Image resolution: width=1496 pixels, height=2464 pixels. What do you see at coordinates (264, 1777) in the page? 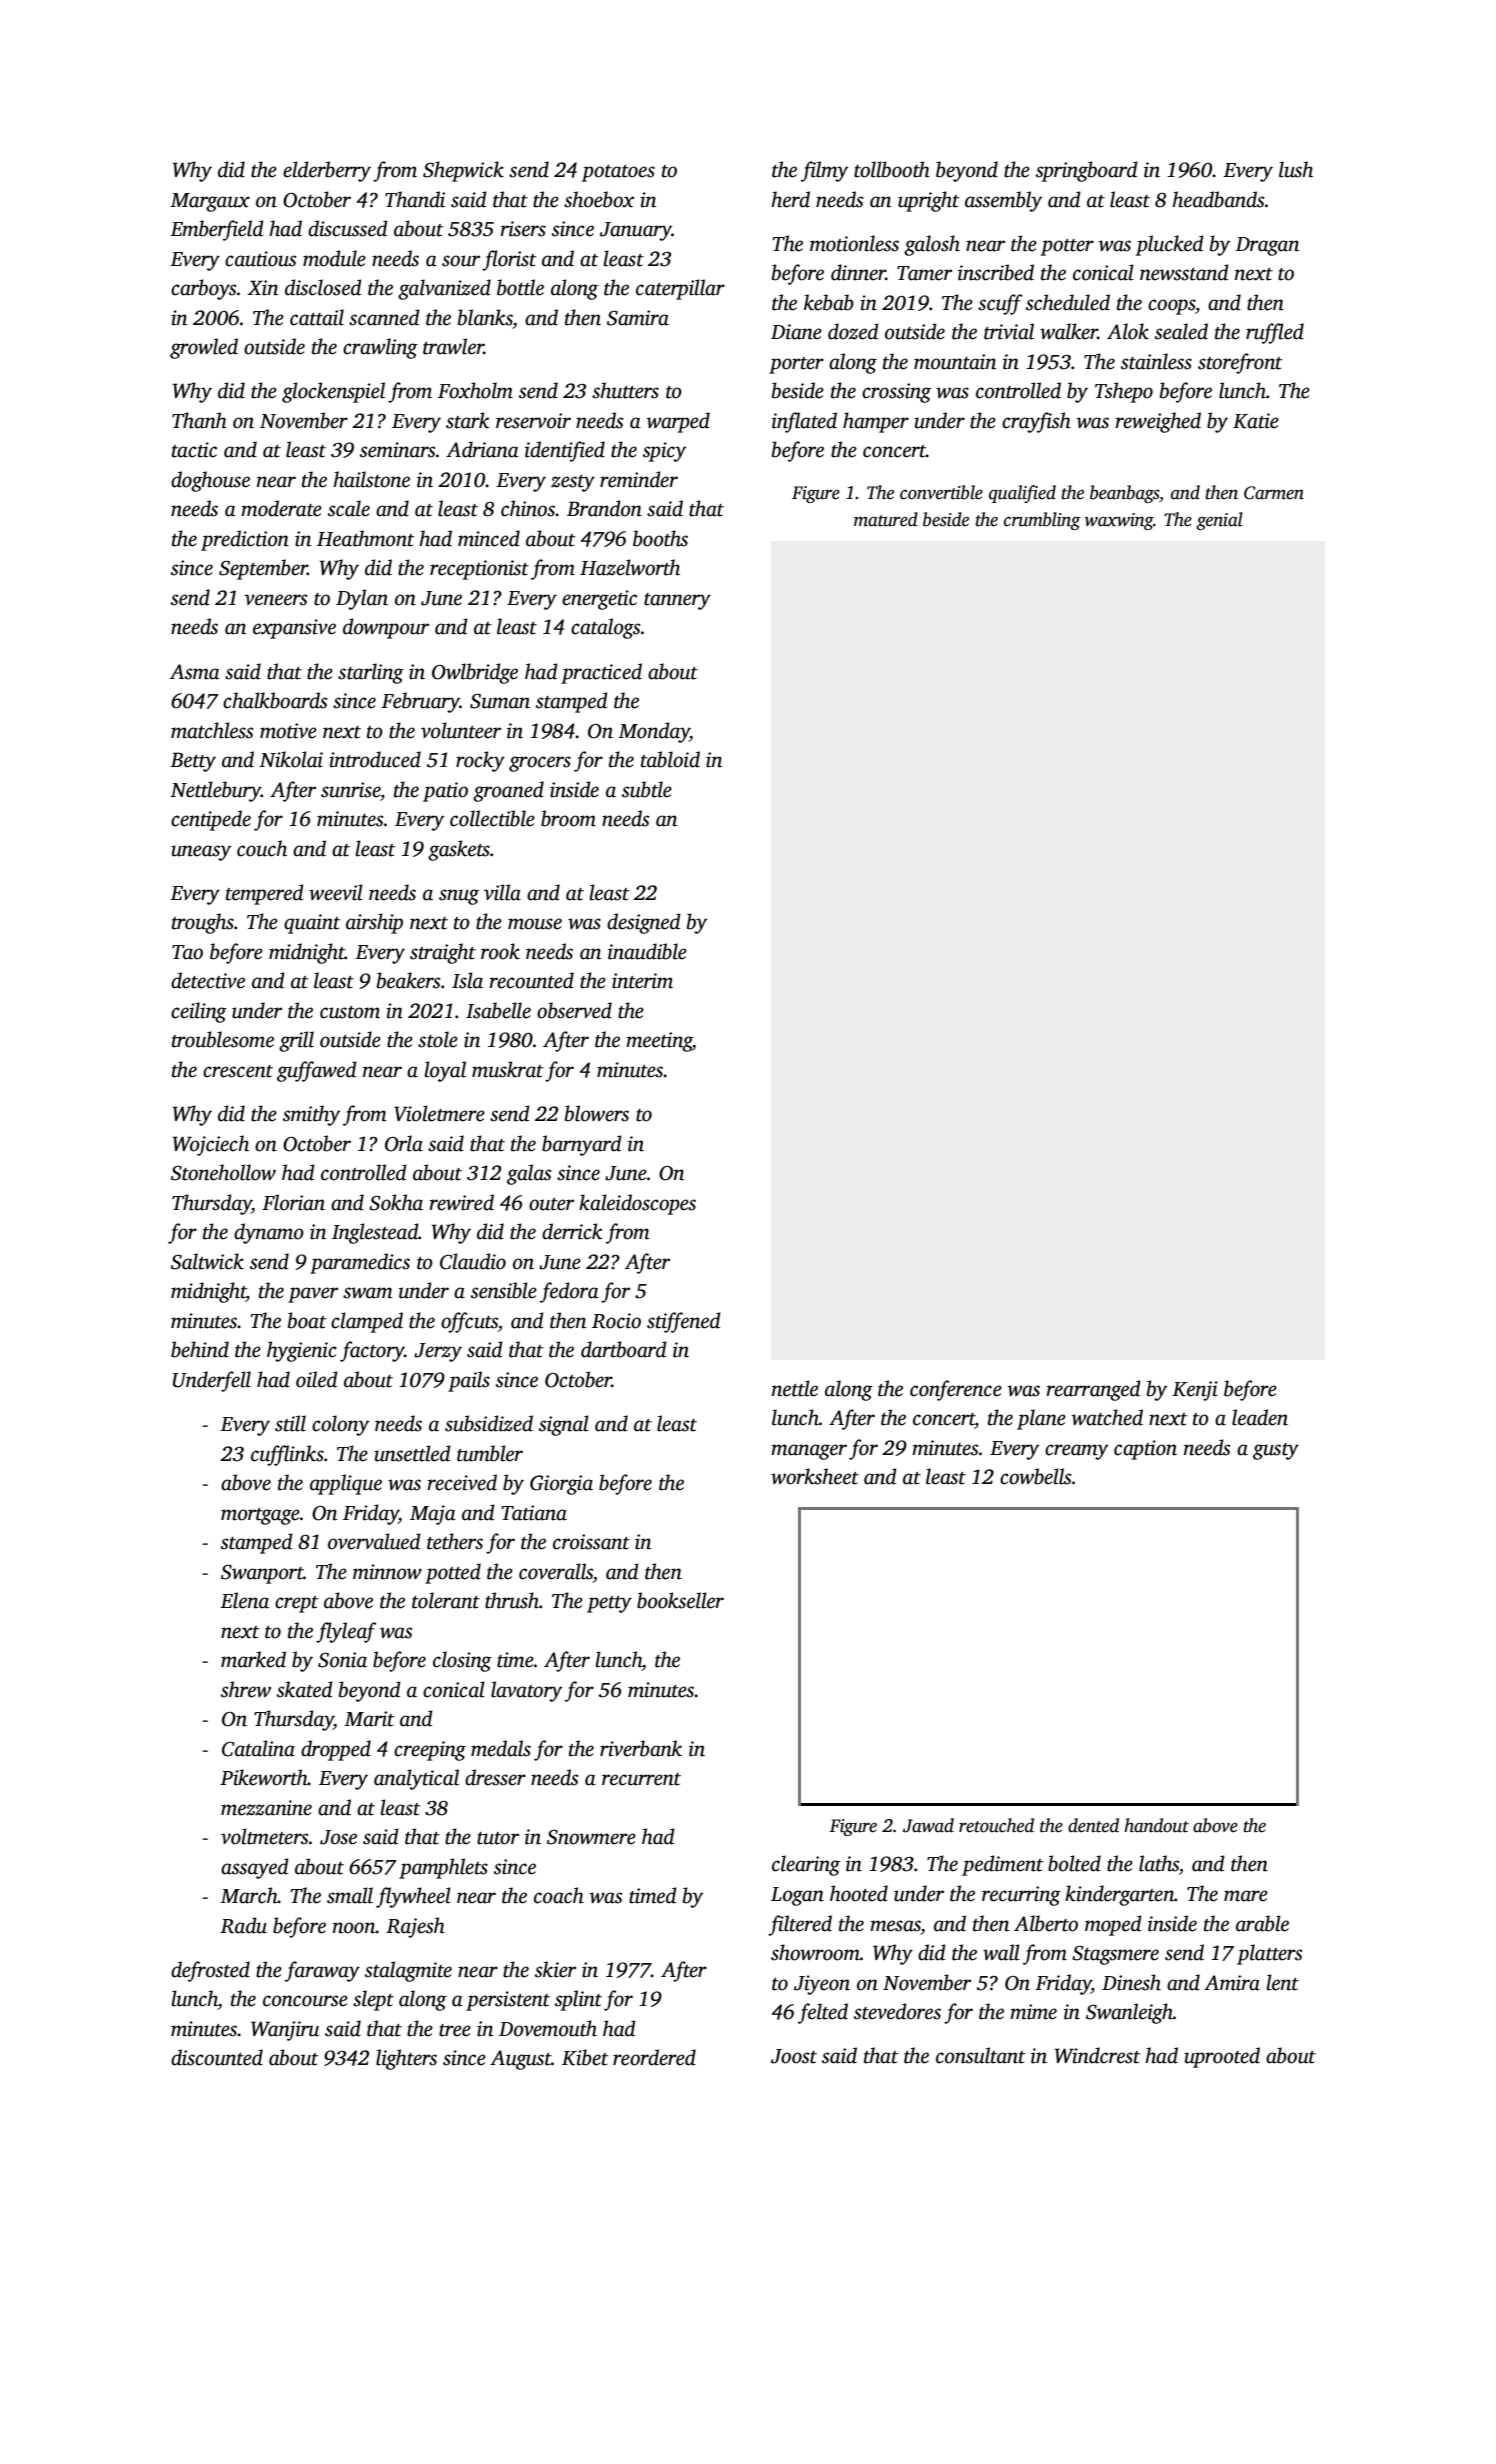
I see `Pikeworth` at bounding box center [264, 1777].
